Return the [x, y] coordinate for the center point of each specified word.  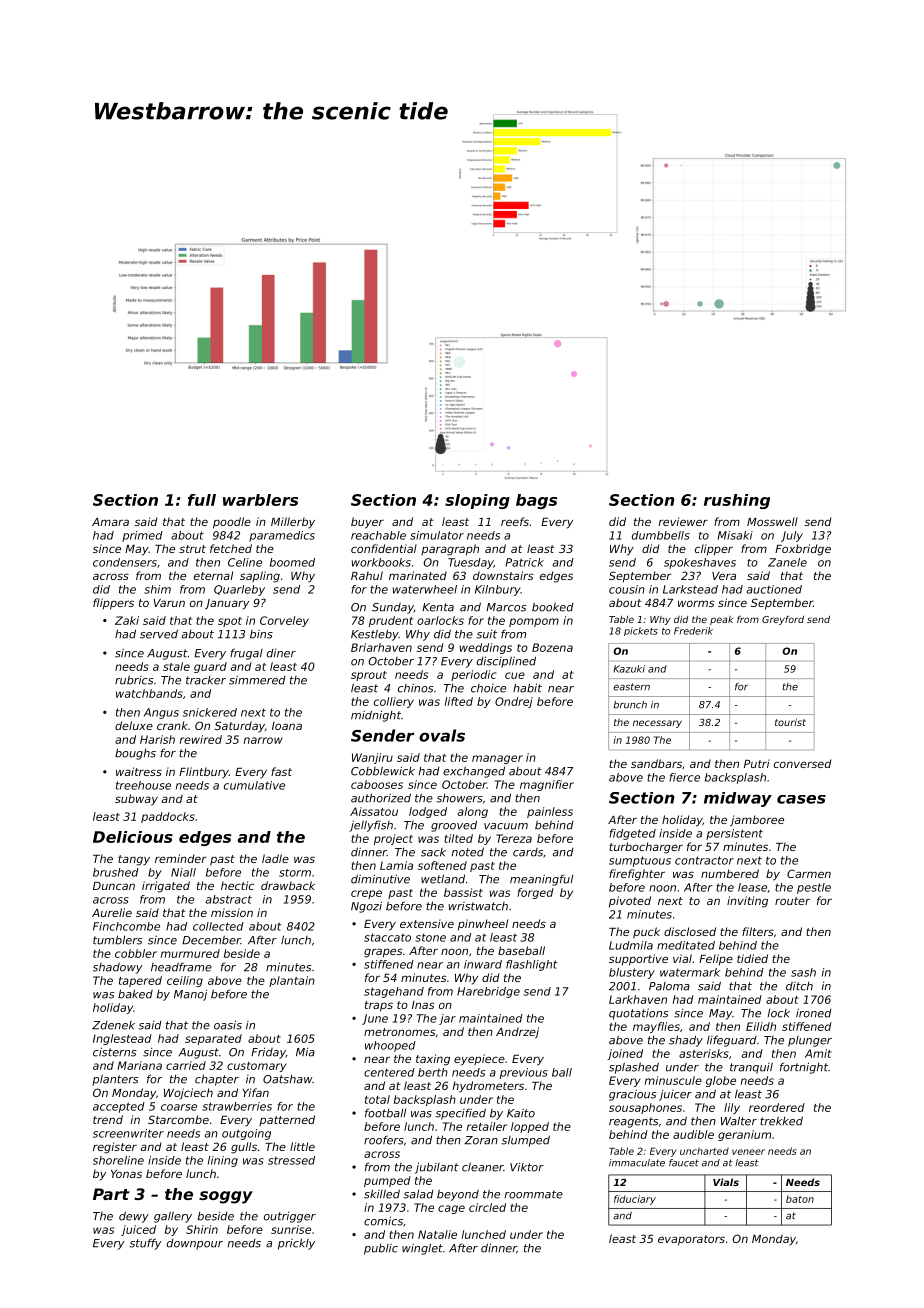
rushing [737, 501]
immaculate [637, 1163]
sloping [477, 501]
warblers [260, 500]
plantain [292, 981]
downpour [195, 1244]
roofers [384, 1140]
